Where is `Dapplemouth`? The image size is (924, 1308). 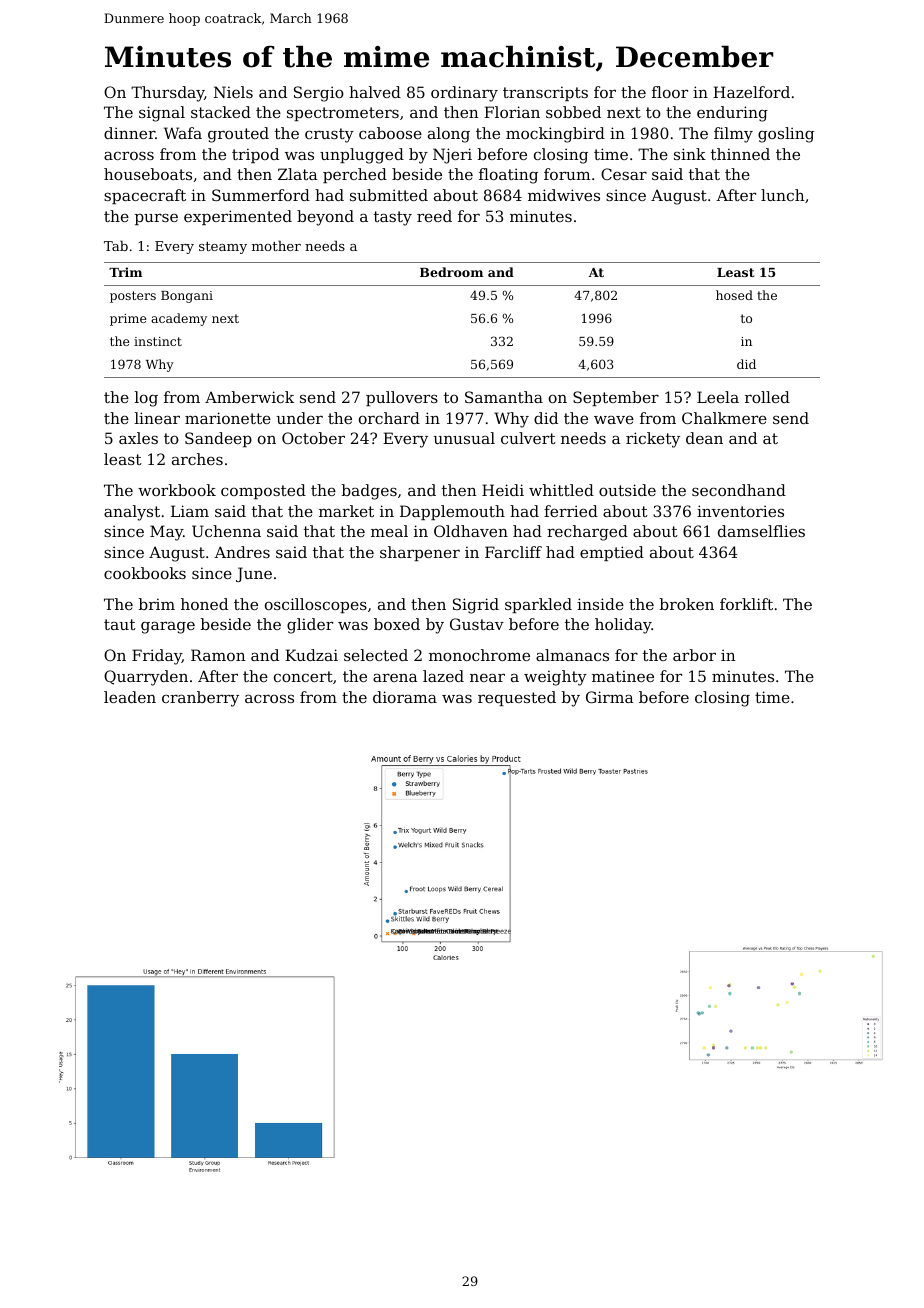
Dapplemouth is located at coordinates (452, 512).
